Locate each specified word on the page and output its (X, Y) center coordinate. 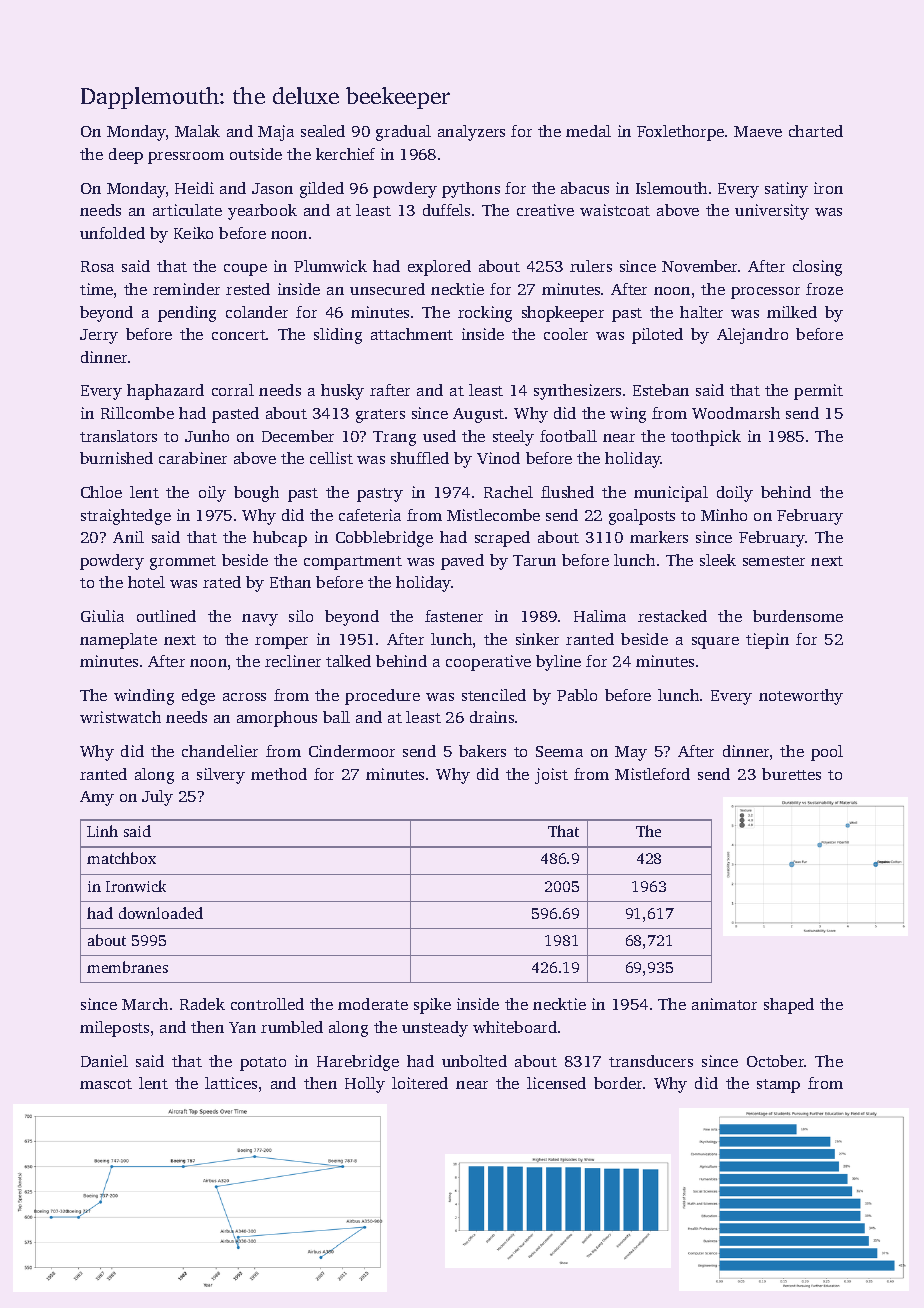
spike (432, 1006)
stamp (778, 1086)
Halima (600, 616)
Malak (197, 131)
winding (144, 697)
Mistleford (652, 774)
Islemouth (671, 188)
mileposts (114, 1029)
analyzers (471, 133)
